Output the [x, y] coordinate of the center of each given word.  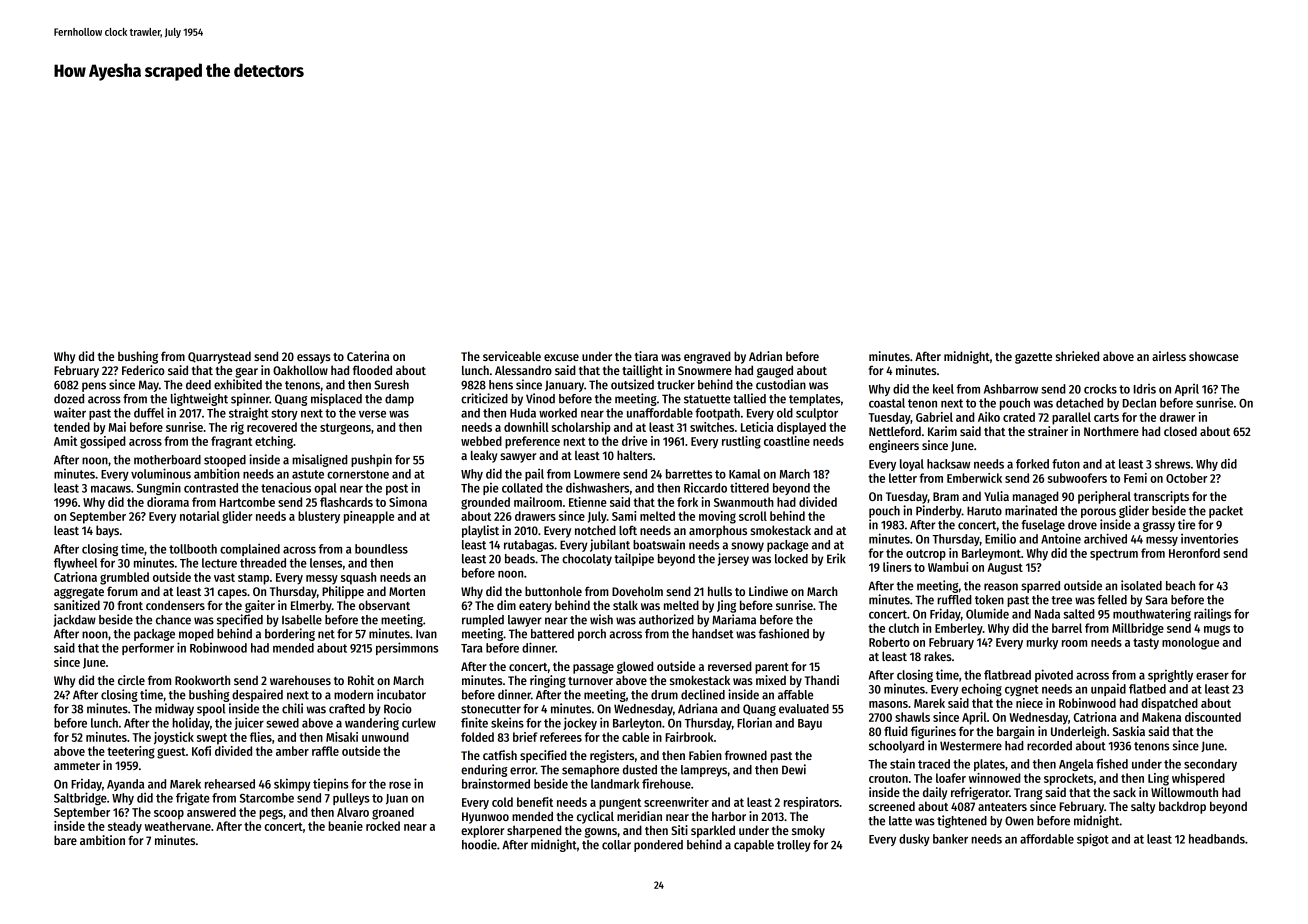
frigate [193, 798]
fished [1112, 763]
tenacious [286, 487]
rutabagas [529, 546]
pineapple [369, 517]
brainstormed [496, 783]
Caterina [368, 356]
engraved [707, 357]
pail [534, 474]
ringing [548, 681]
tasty [1146, 644]
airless [1169, 356]
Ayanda [125, 785]
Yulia [996, 496]
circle [131, 680]
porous [1098, 513]
